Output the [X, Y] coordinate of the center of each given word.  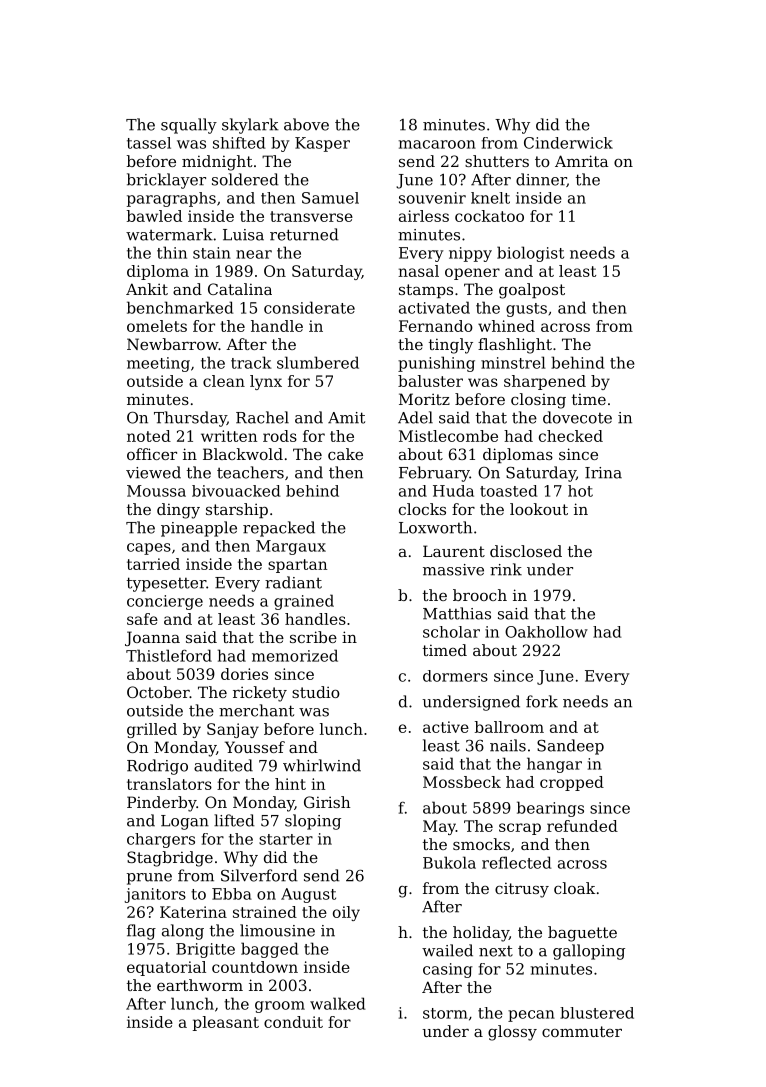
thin [172, 252]
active [446, 727]
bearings [550, 809]
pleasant [226, 1023]
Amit [346, 418]
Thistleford [169, 655]
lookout [539, 509]
